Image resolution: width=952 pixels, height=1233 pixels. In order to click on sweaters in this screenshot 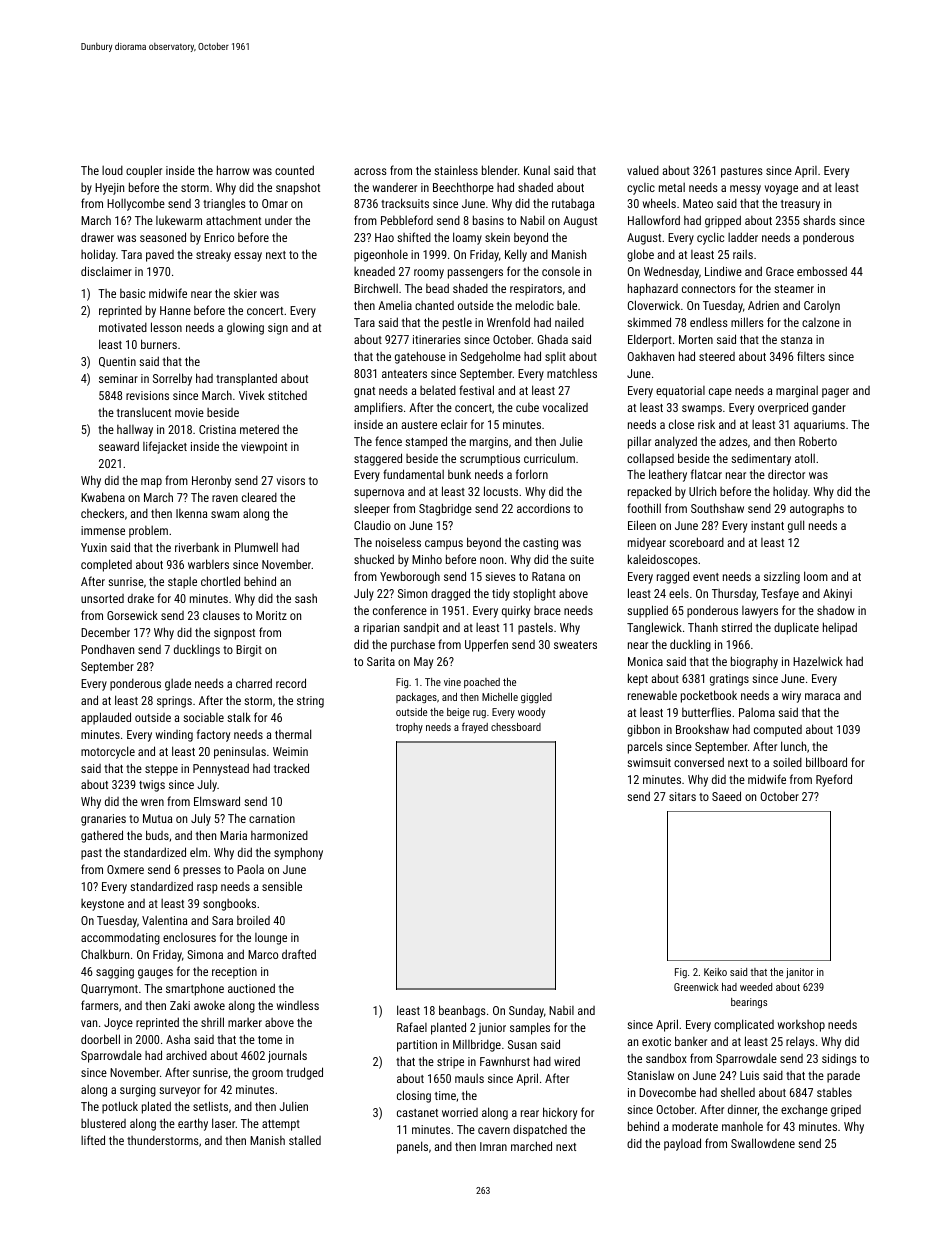, I will do `click(575, 645)`.
